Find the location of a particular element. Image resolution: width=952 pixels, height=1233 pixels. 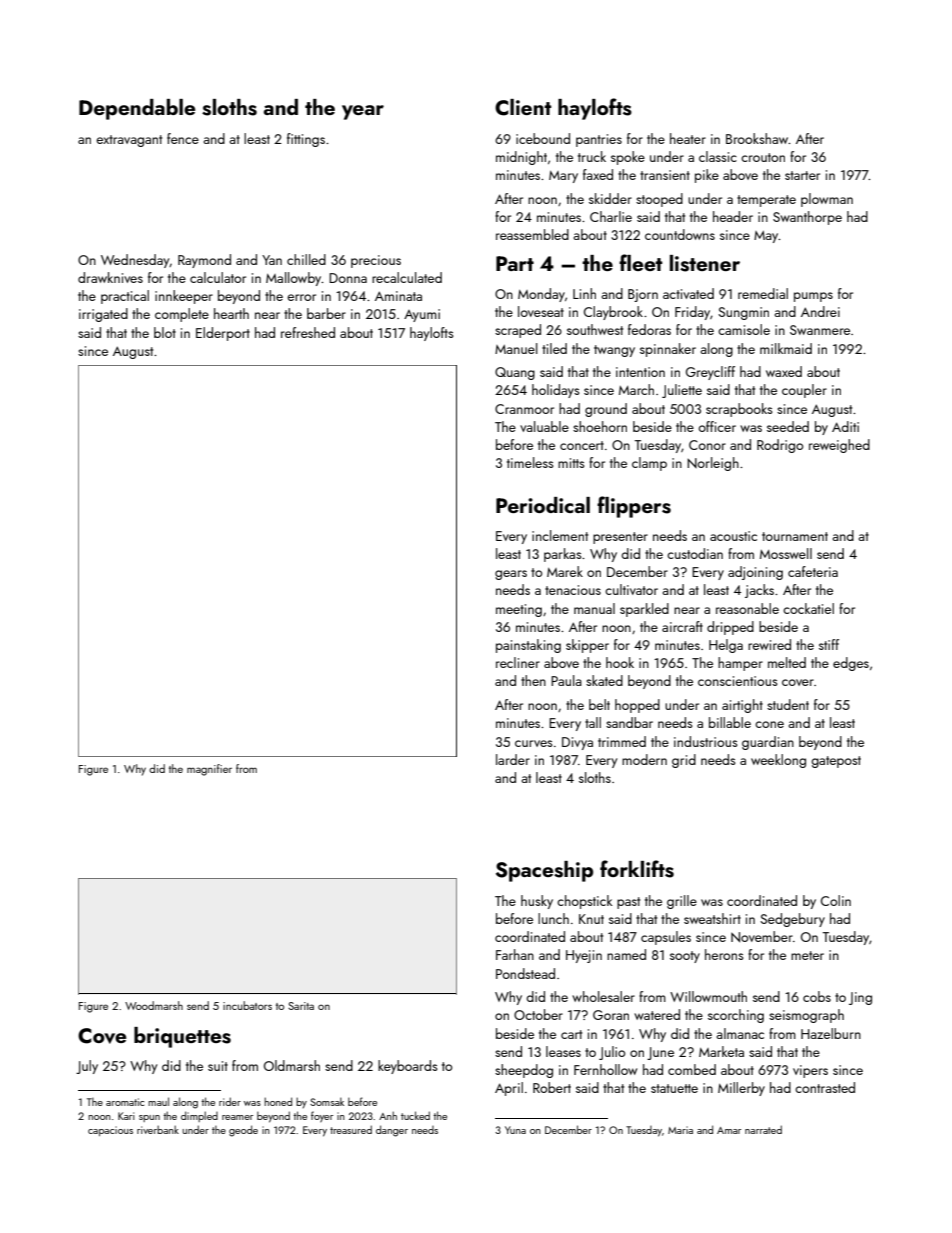

Woodmarsh is located at coordinates (154, 1005).
